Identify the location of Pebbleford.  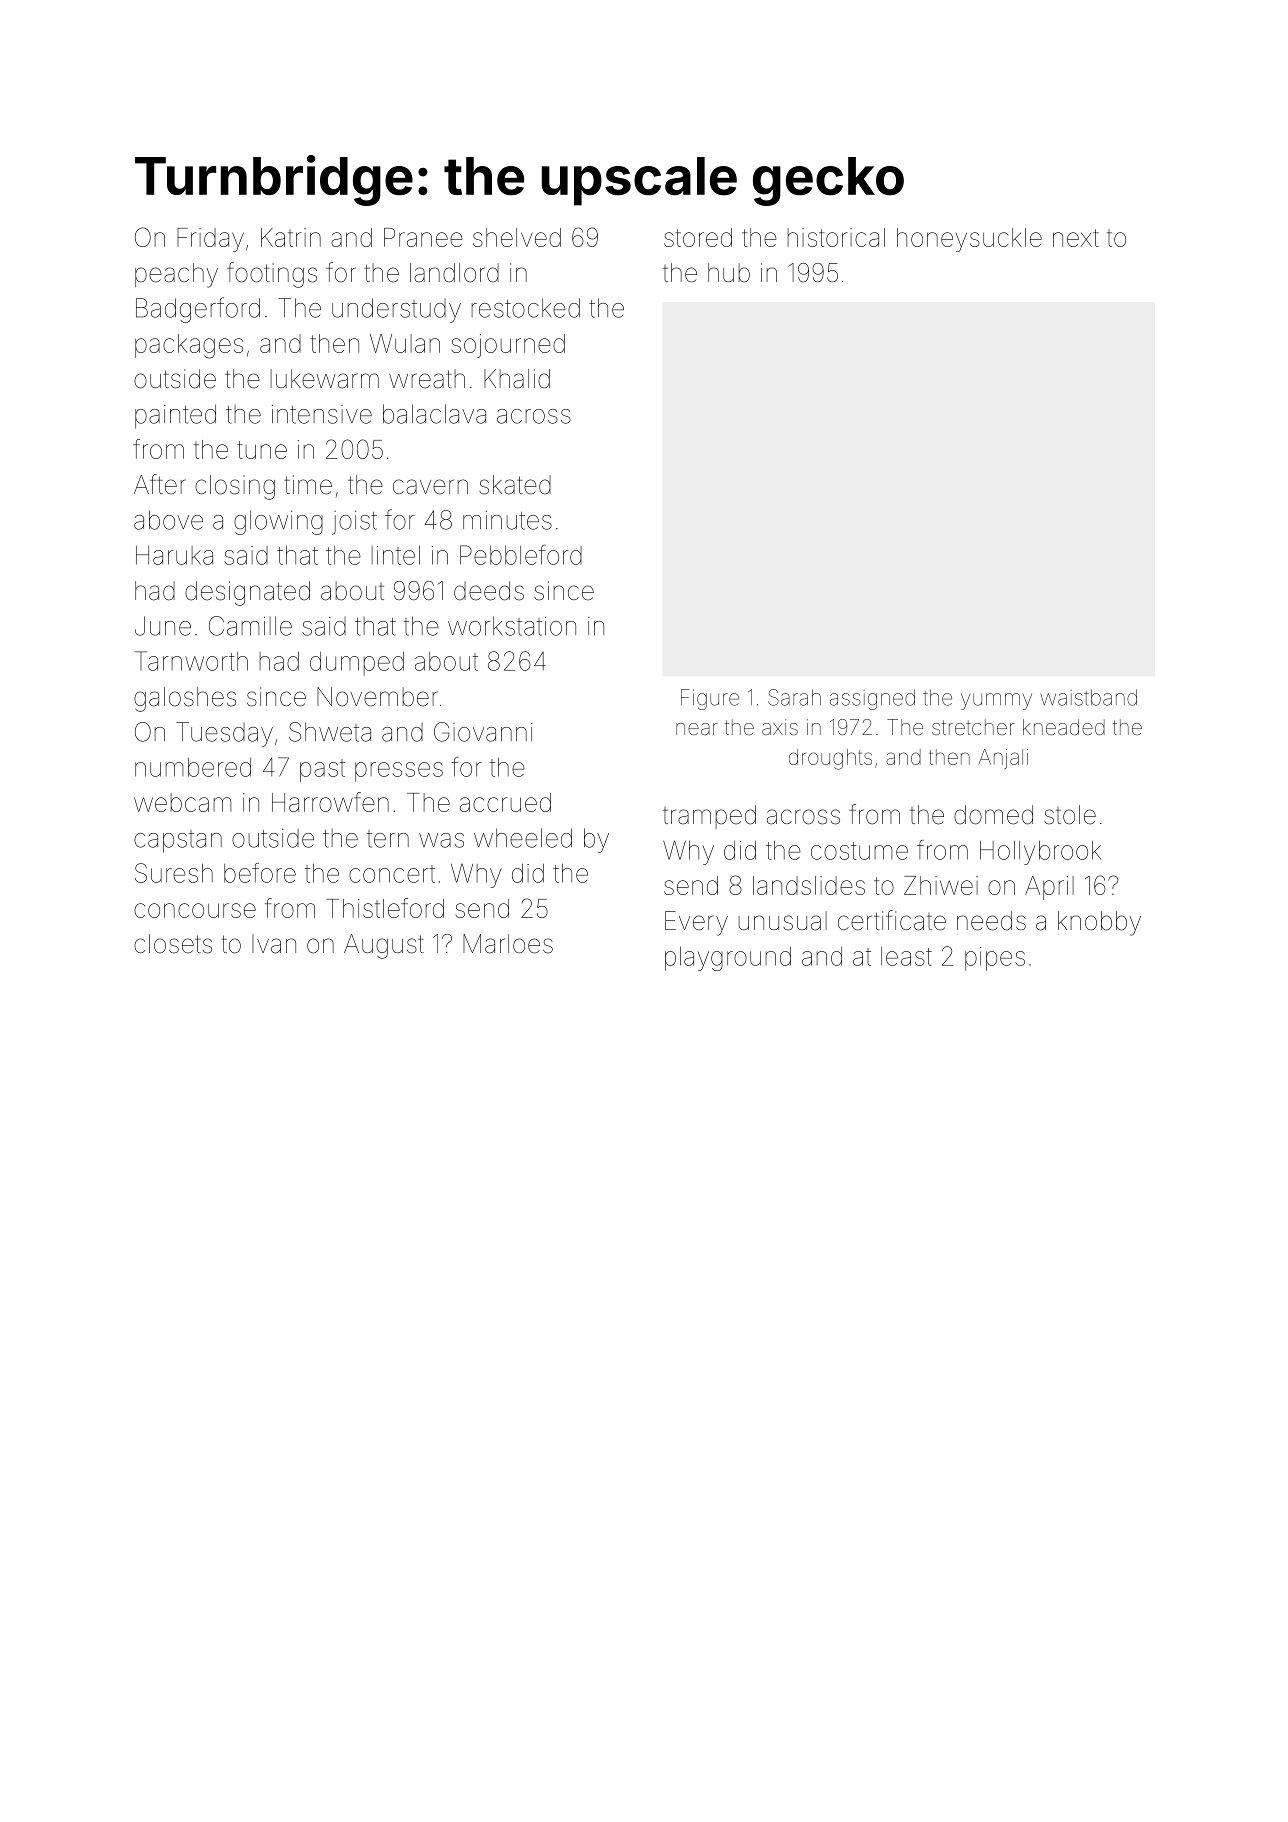
(521, 555).
